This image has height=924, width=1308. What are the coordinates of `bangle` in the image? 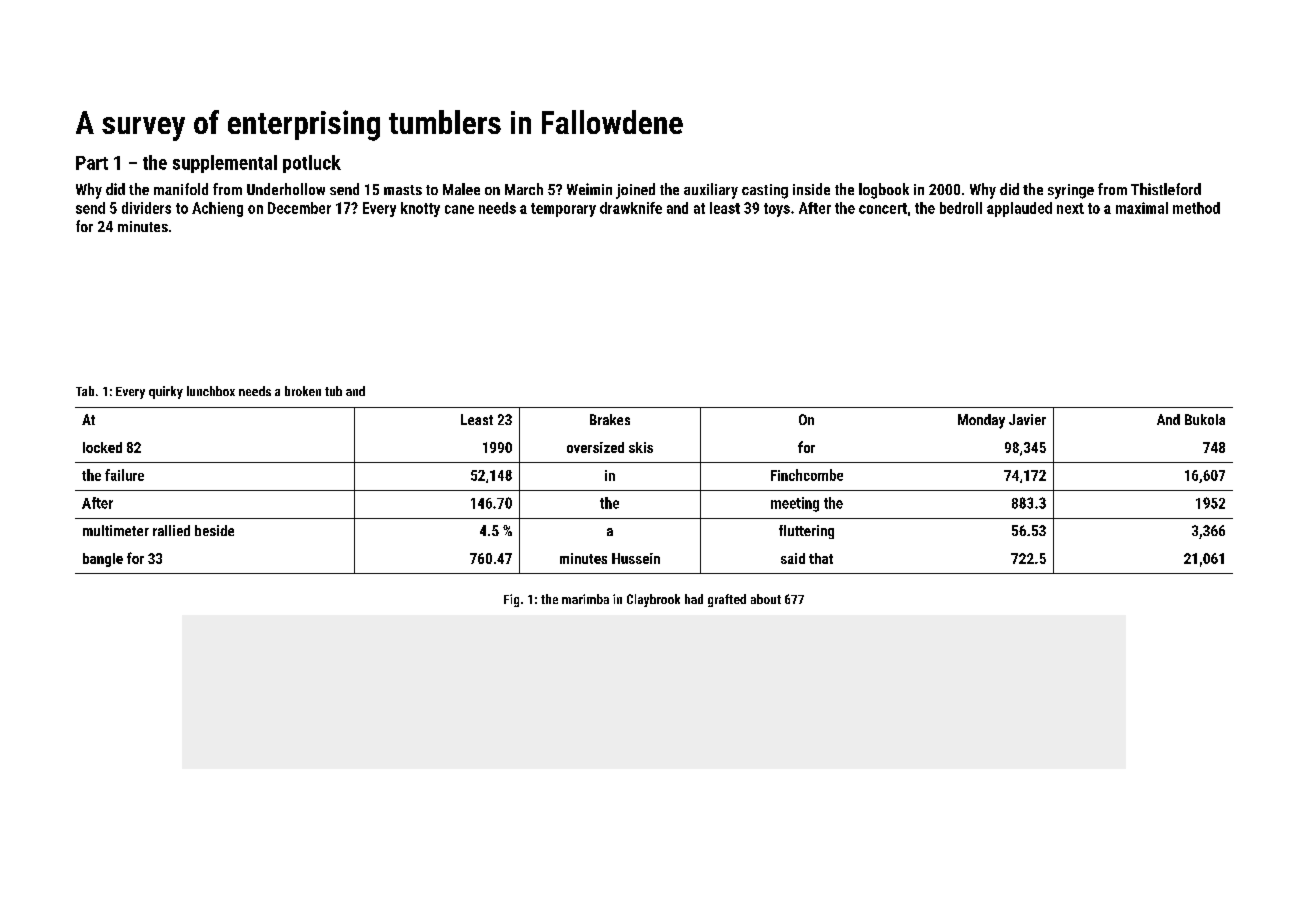 It's located at (103, 560).
